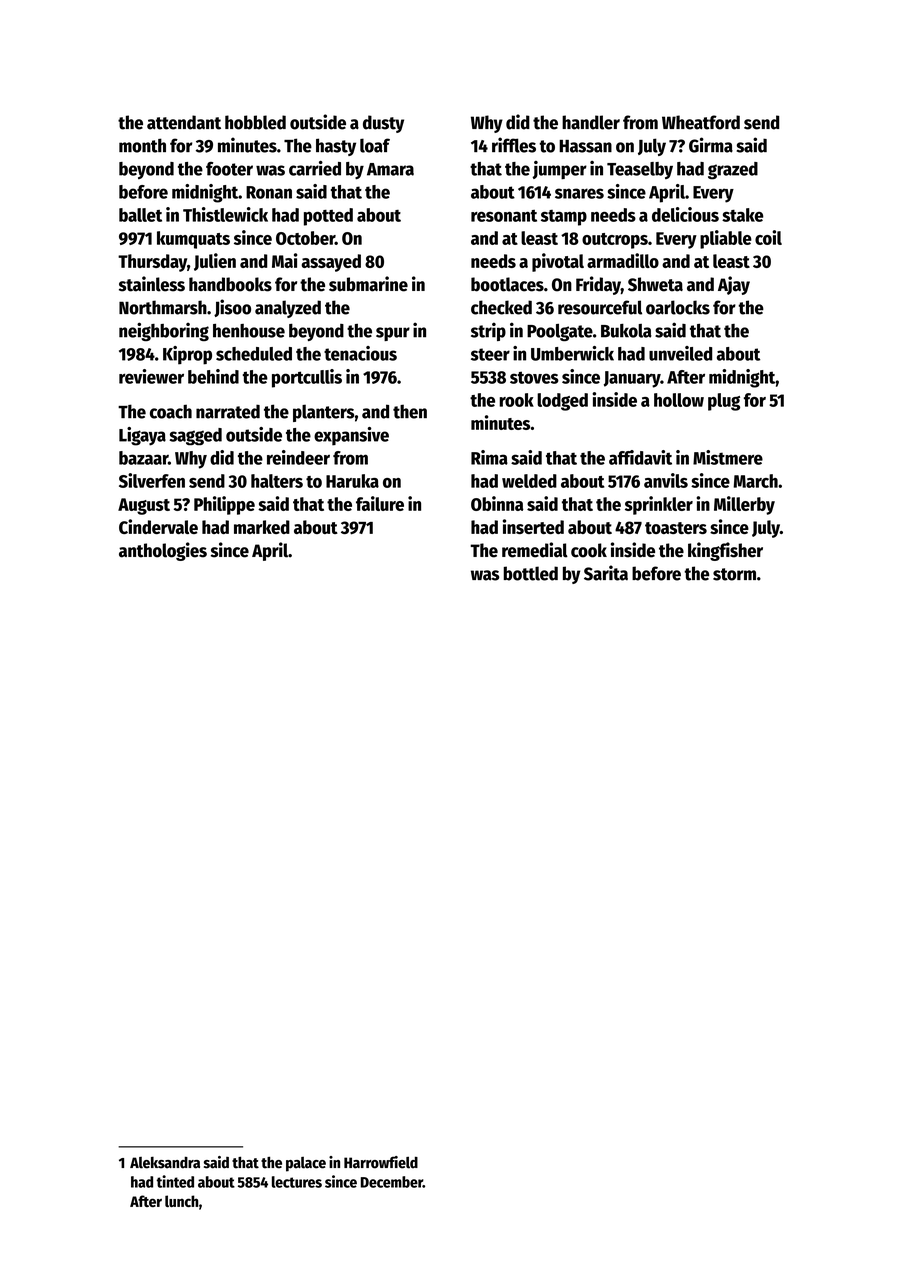 The width and height of the page is (905, 1284). What do you see at coordinates (328, 217) in the page?
I see `potted` at bounding box center [328, 217].
